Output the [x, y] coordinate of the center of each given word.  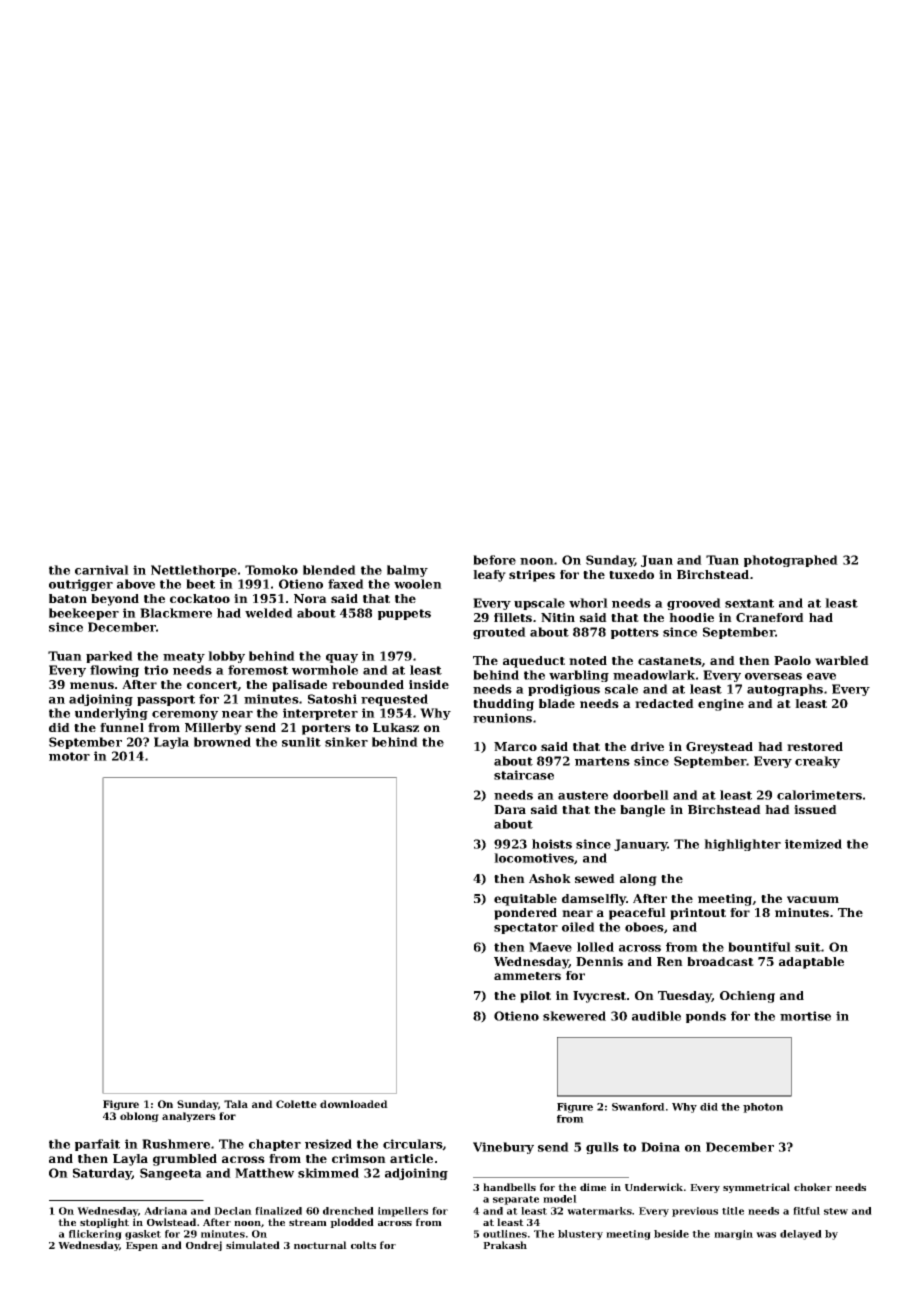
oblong [139, 1117]
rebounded [368, 684]
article [411, 1158]
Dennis [599, 961]
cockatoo [200, 598]
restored [815, 746]
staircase [524, 775]
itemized [813, 844]
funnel [122, 727]
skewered [574, 1016]
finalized [278, 1211]
